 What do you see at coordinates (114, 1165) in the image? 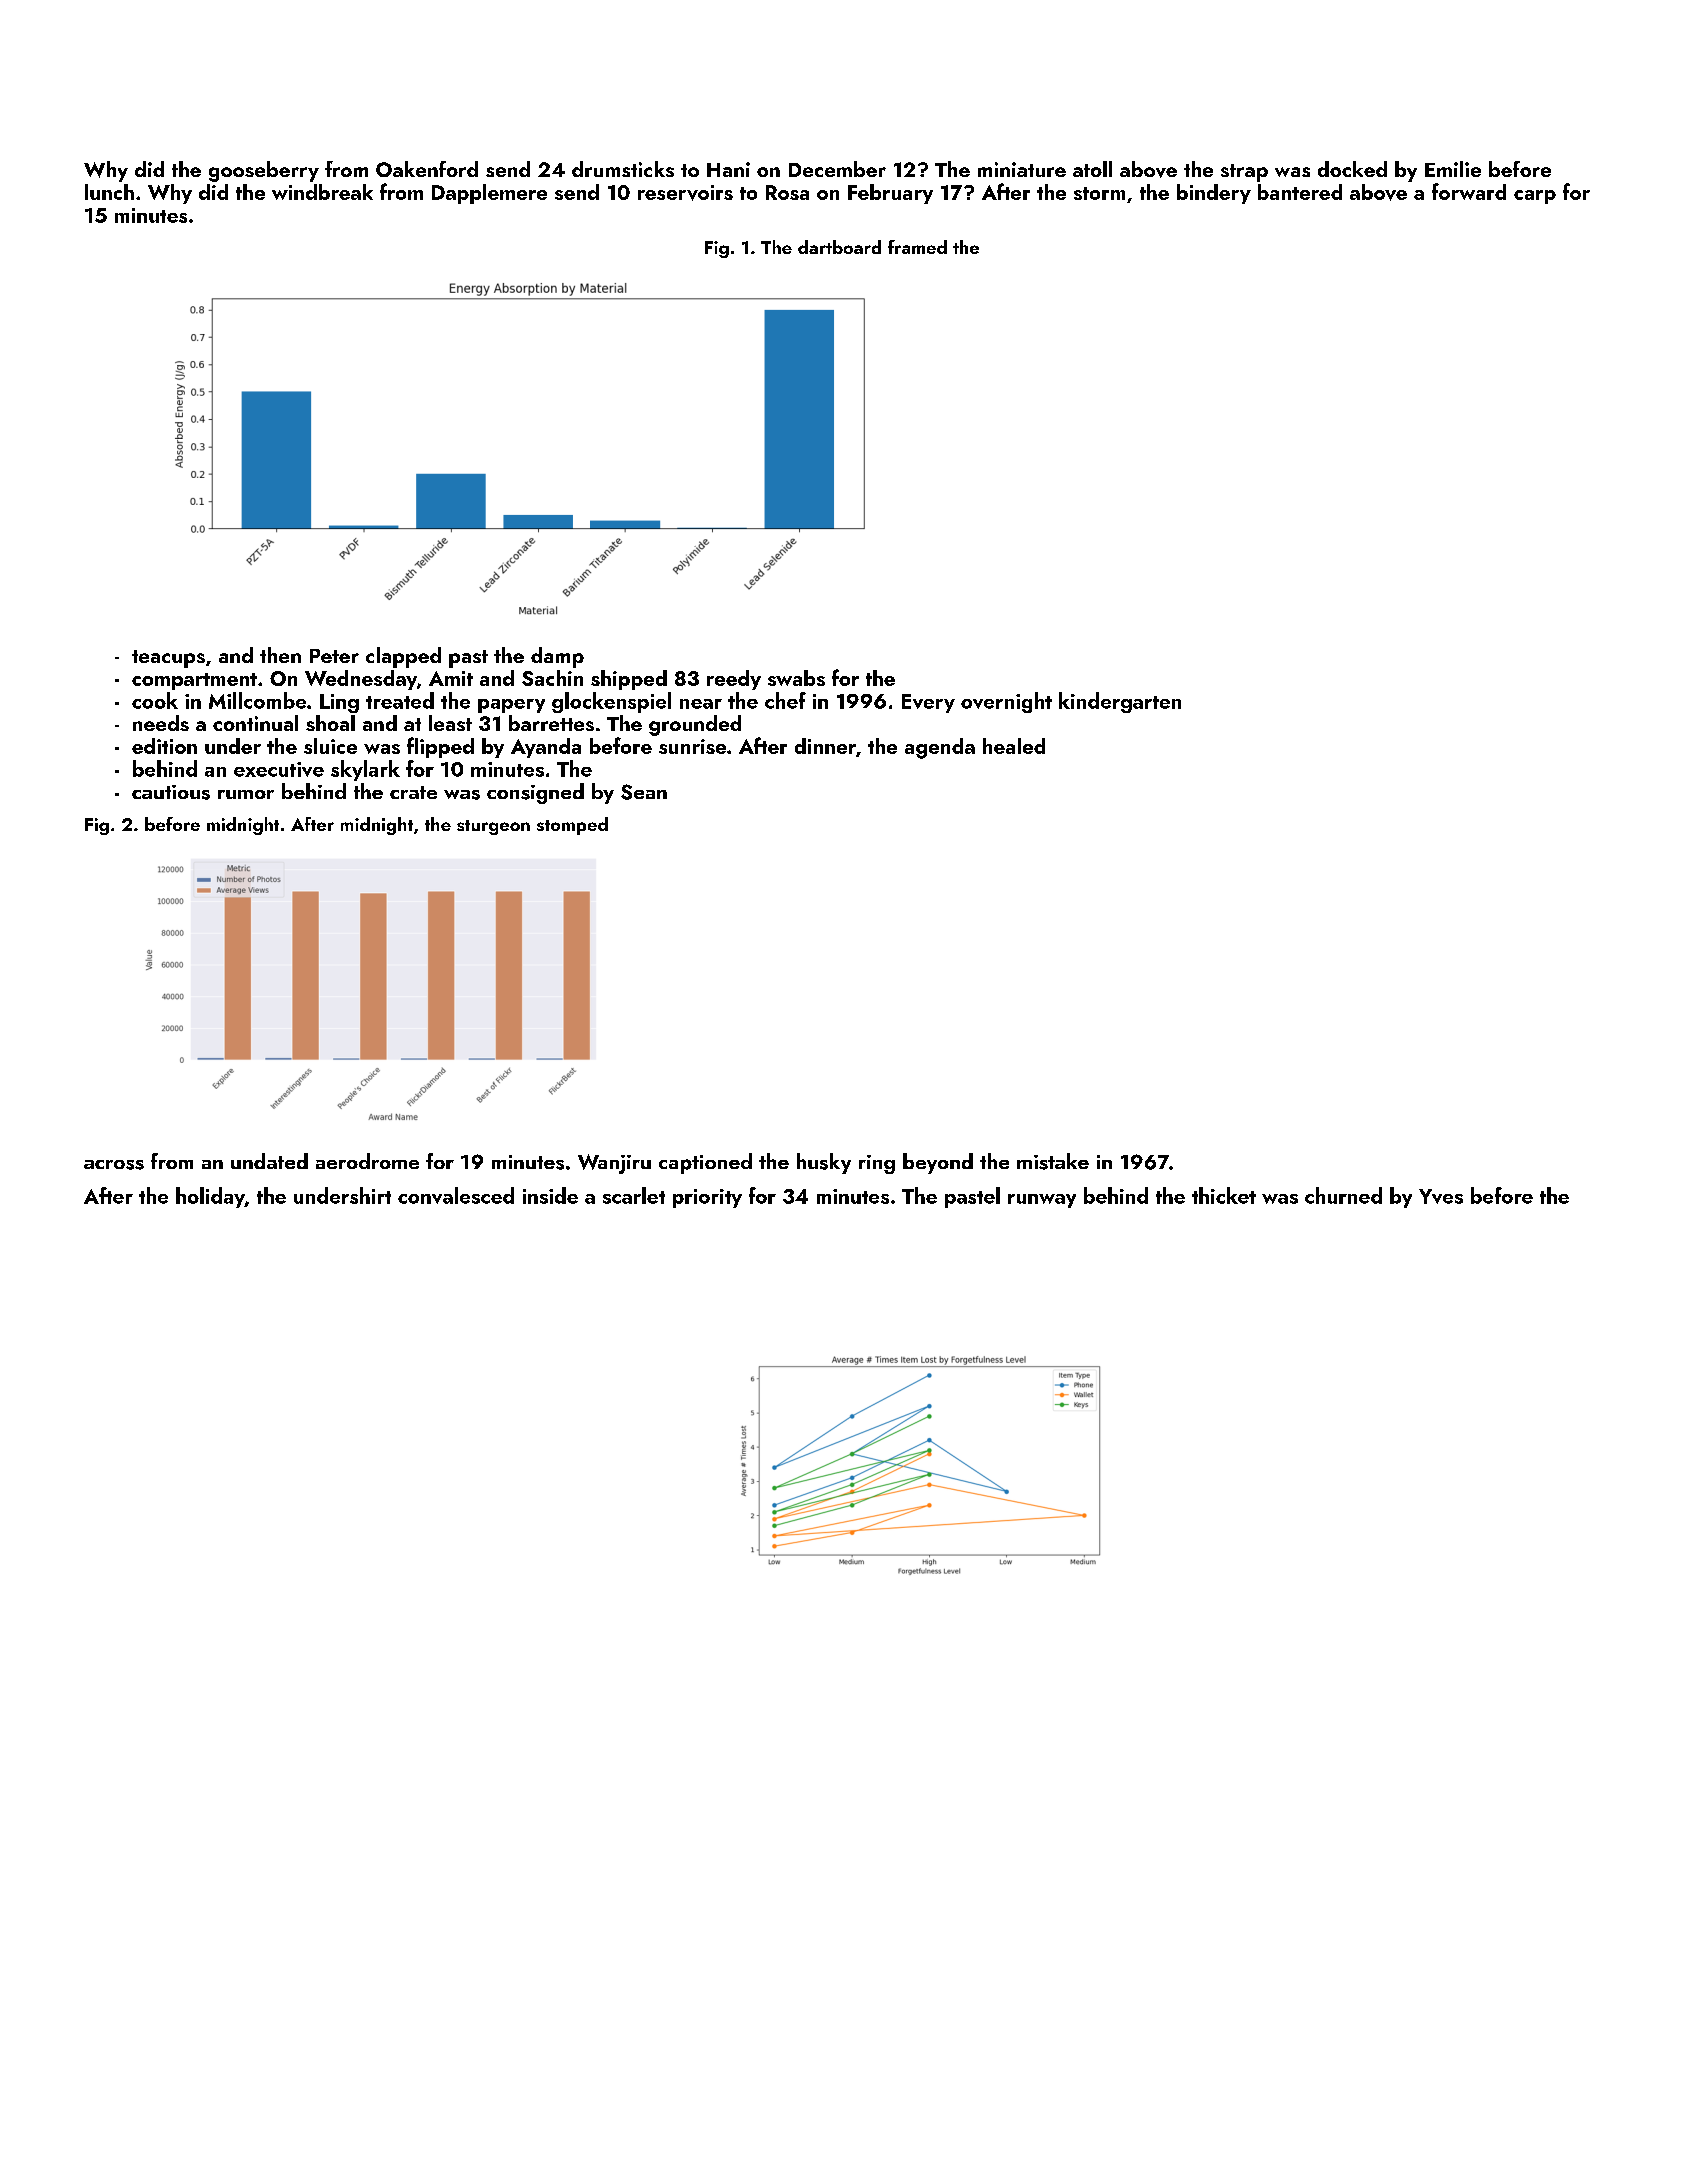
I see `across` at bounding box center [114, 1165].
